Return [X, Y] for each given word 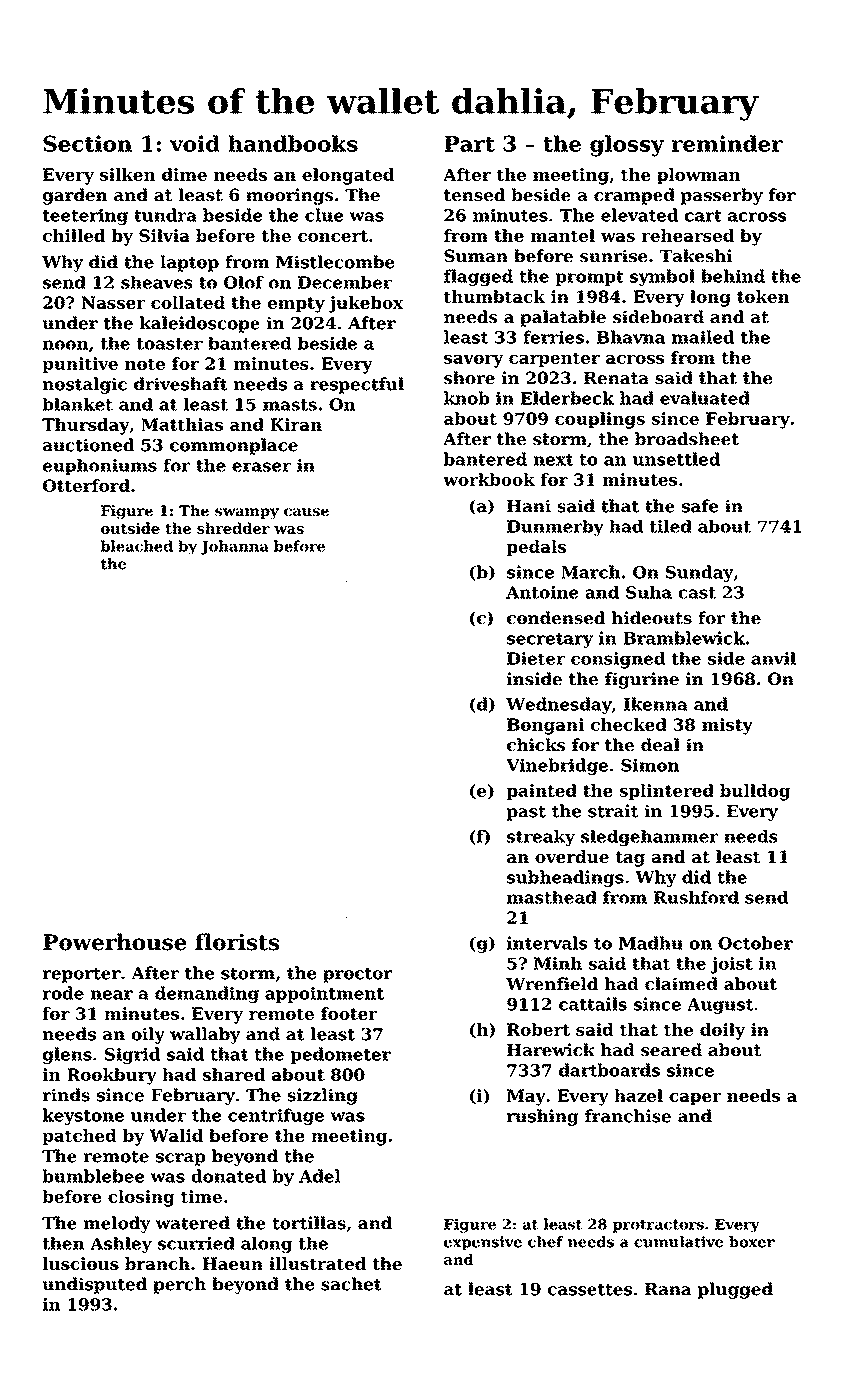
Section [87, 143]
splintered [666, 792]
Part [469, 144]
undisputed [94, 1285]
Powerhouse [115, 942]
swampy [247, 513]
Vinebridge [557, 766]
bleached [136, 546]
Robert [538, 1029]
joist [732, 965]
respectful [357, 385]
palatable [563, 318]
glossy [627, 146]
